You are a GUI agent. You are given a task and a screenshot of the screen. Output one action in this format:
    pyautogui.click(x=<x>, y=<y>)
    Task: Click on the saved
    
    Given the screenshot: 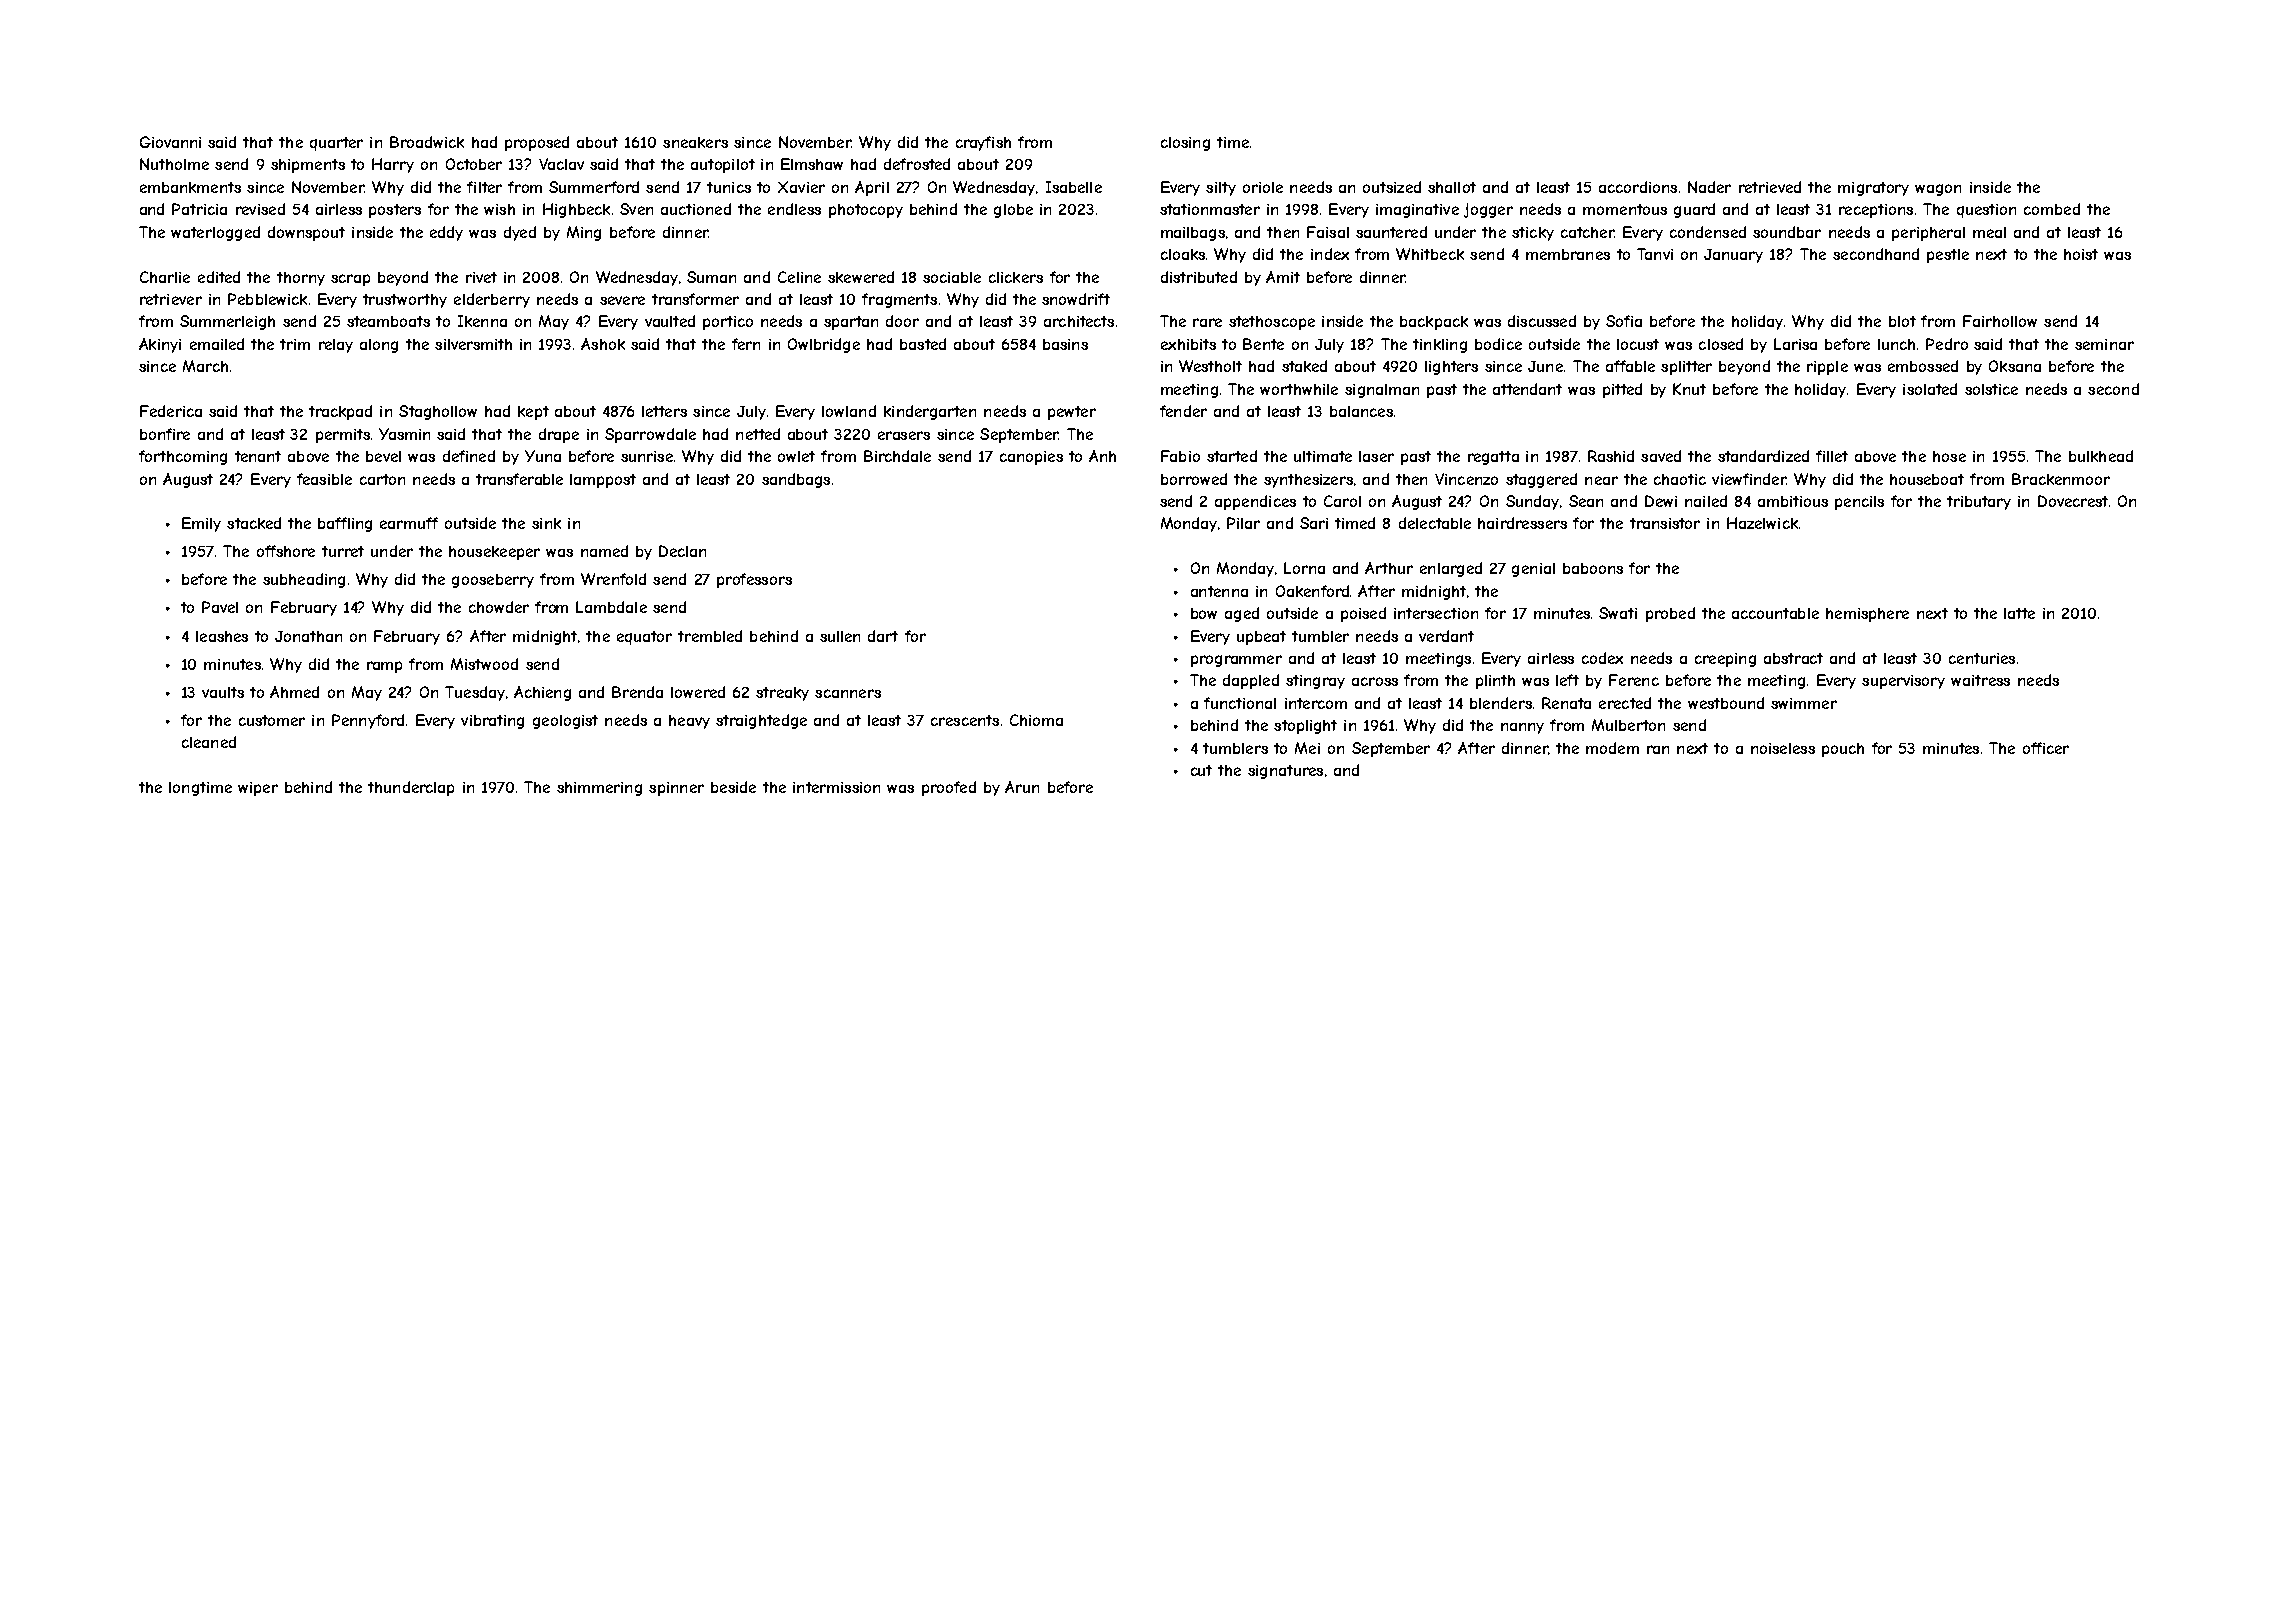 What is the action you would take?
    pyautogui.click(x=1661, y=456)
